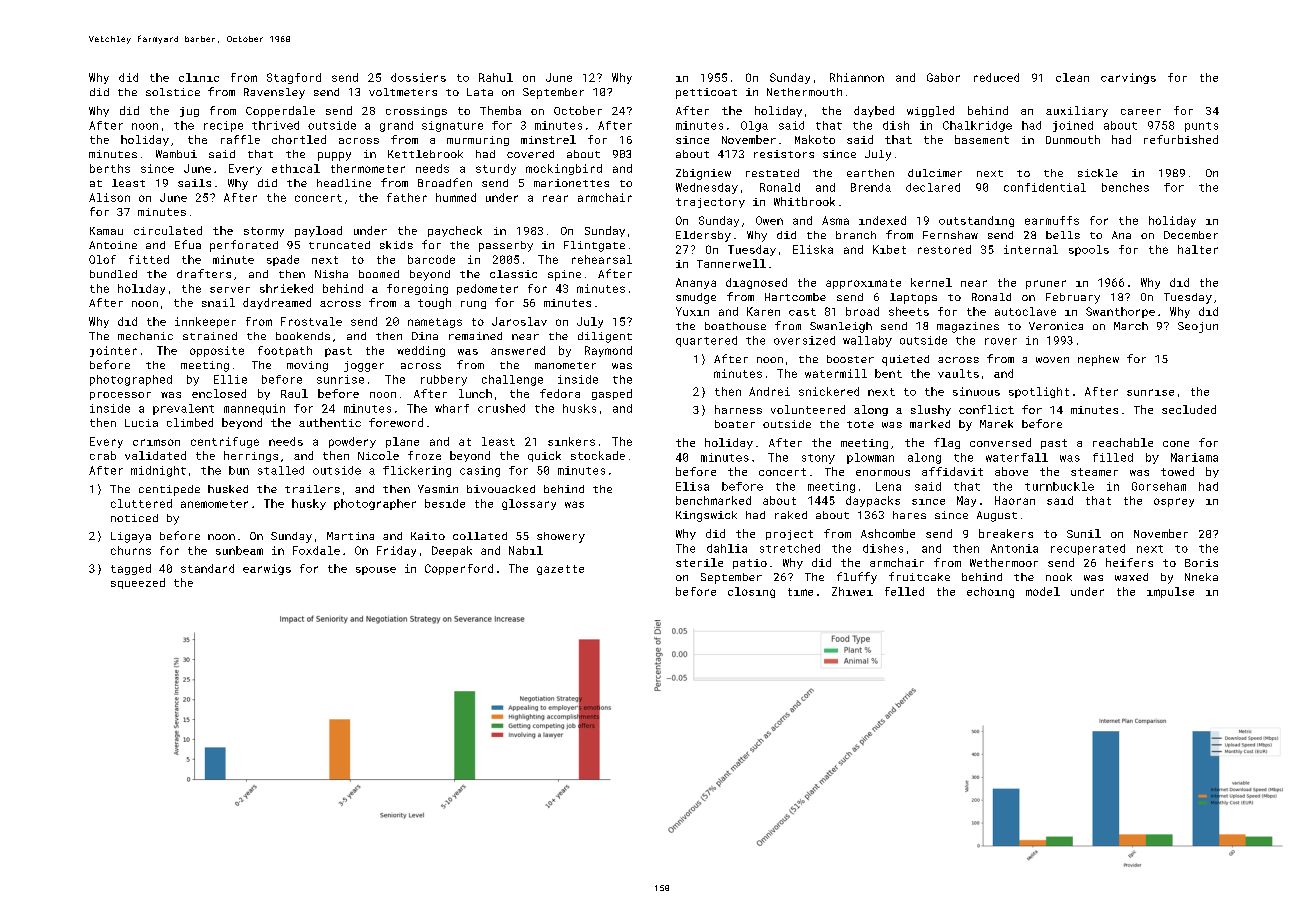  Describe the element at coordinates (376, 570) in the document. I see `spouse` at that location.
